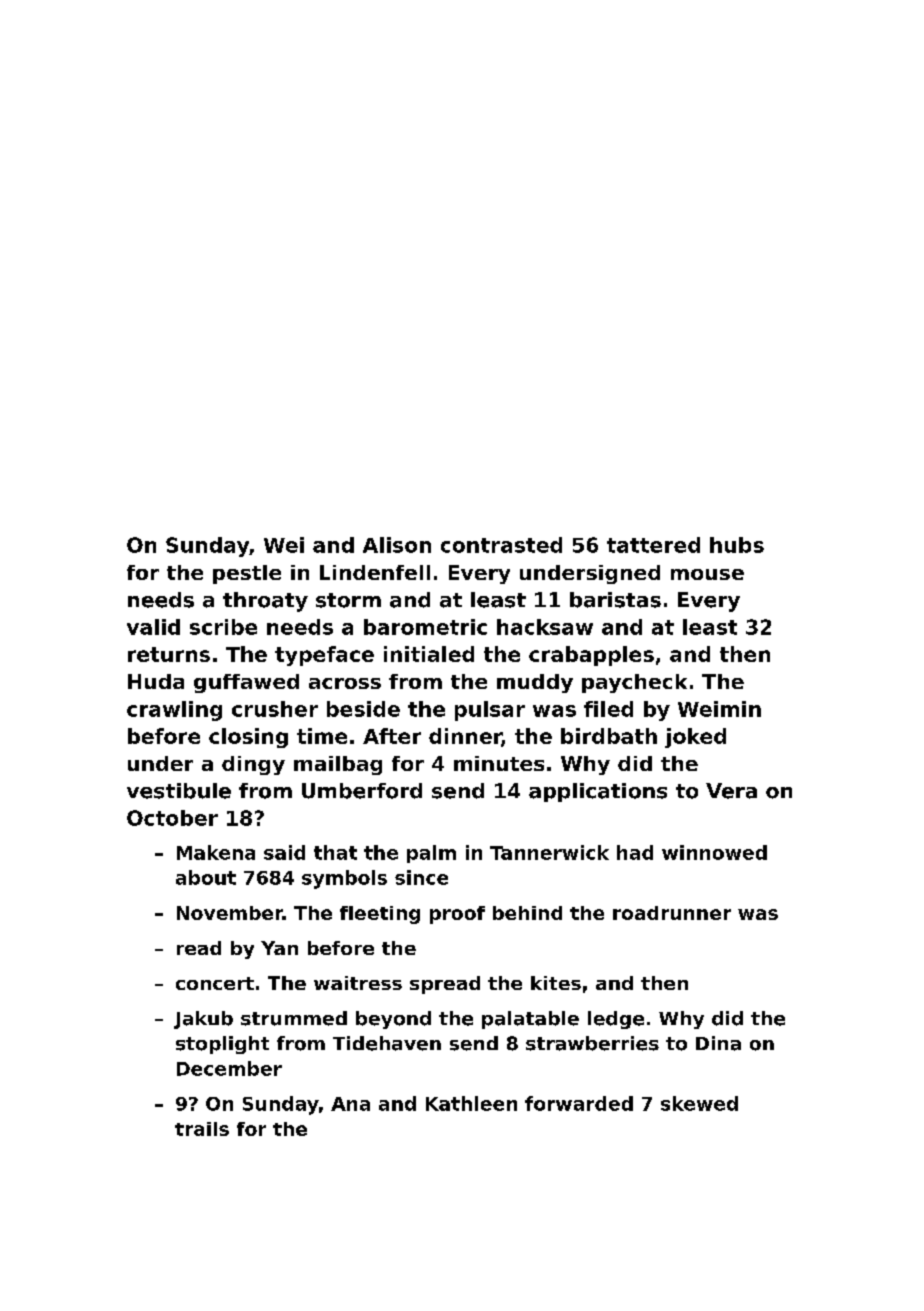  I want to click on trails, so click(202, 1129).
